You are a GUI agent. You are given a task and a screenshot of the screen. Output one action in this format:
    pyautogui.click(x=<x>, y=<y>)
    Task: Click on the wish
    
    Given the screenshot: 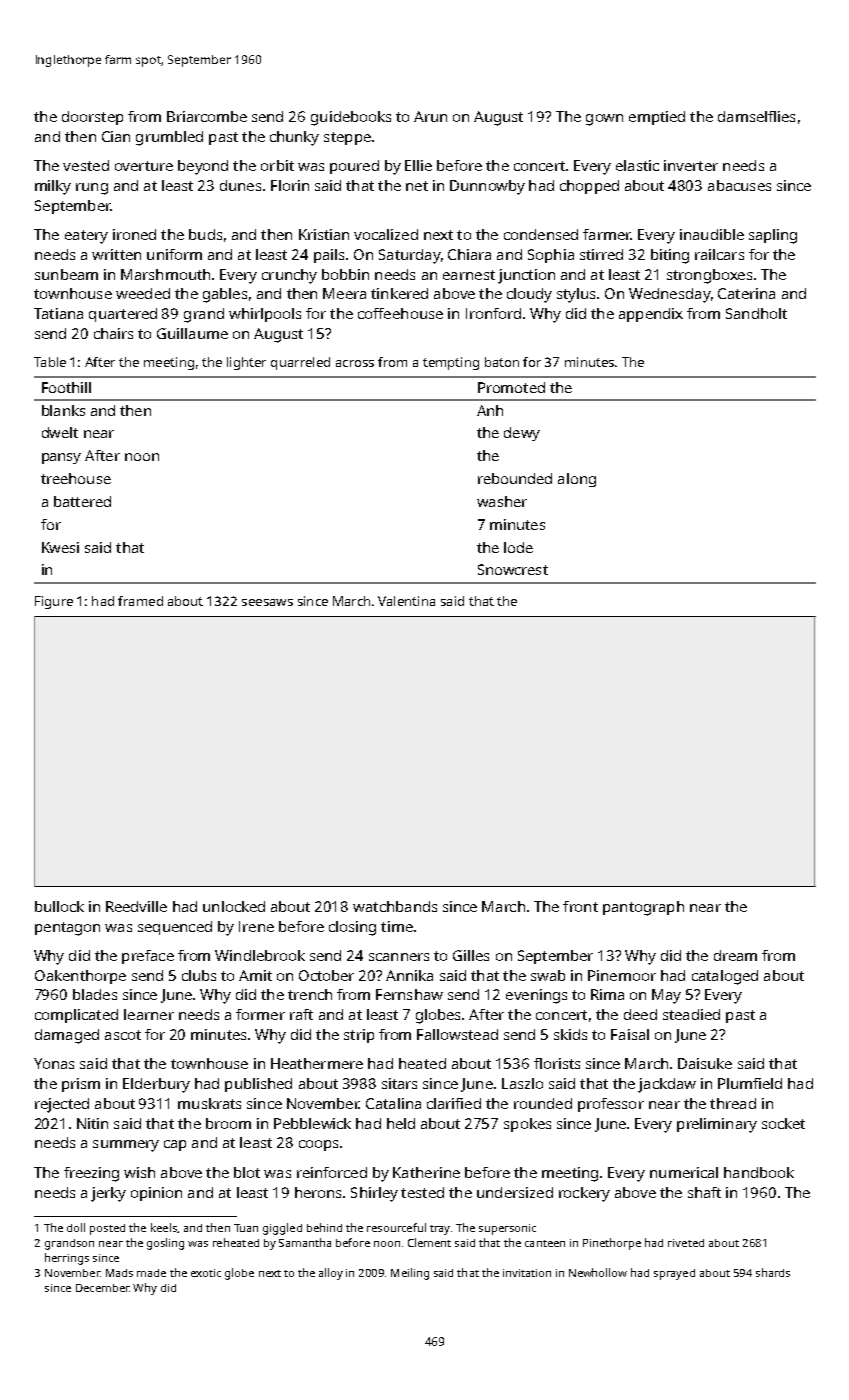 What is the action you would take?
    pyautogui.click(x=139, y=1172)
